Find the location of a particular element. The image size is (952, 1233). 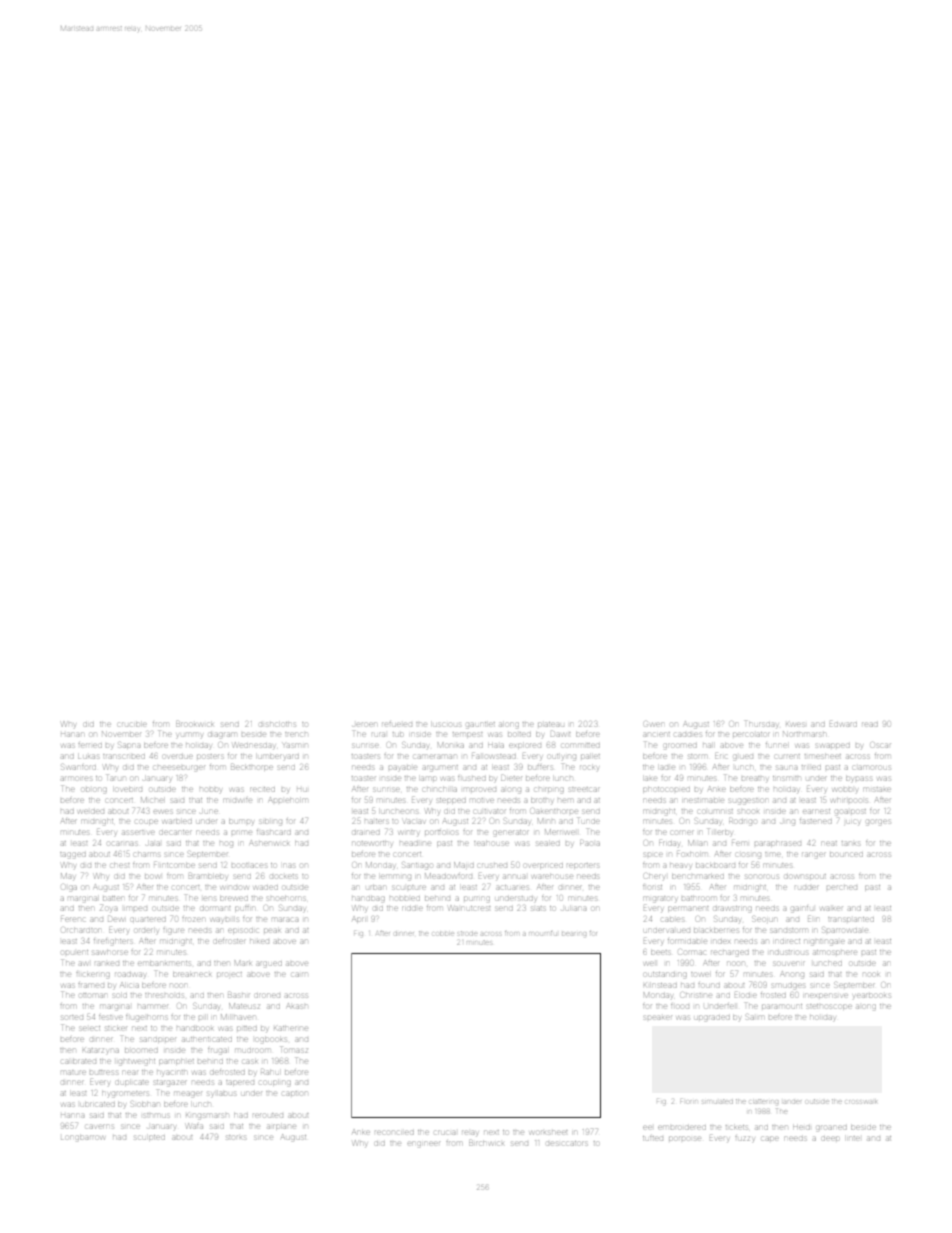

worksheet is located at coordinates (548, 1132).
